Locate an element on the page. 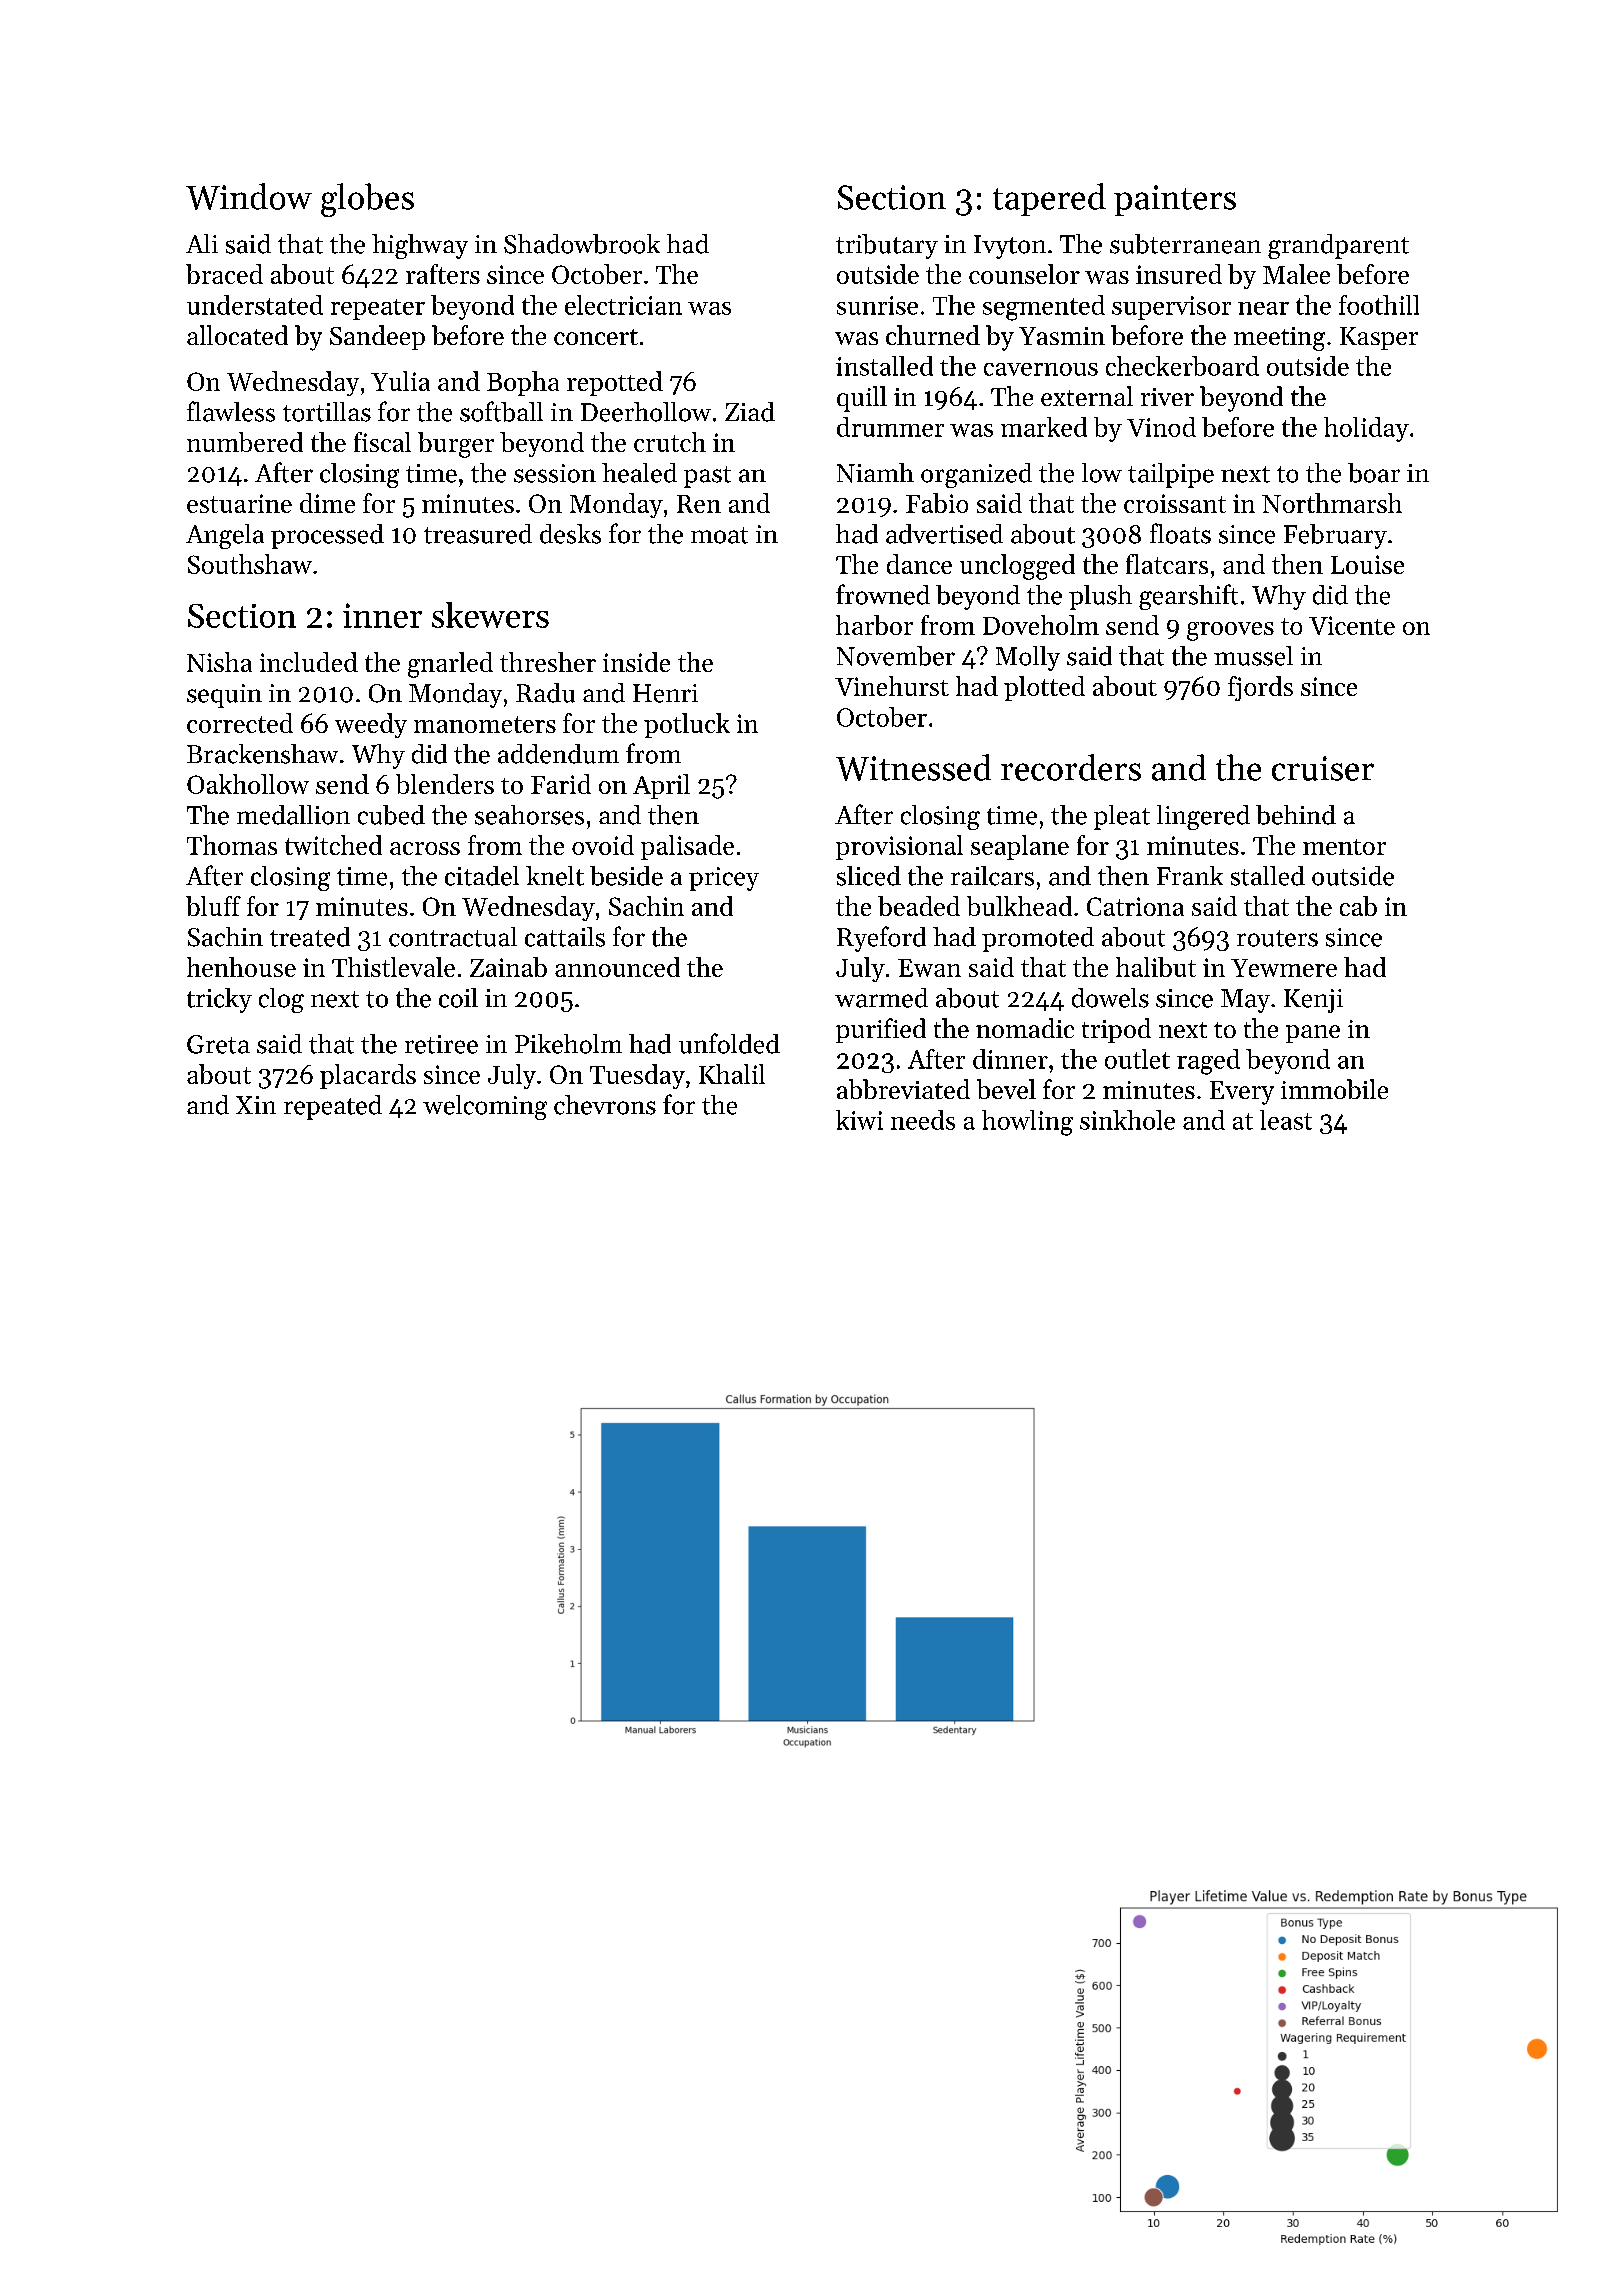 The image size is (1620, 2292). announced is located at coordinates (617, 967).
